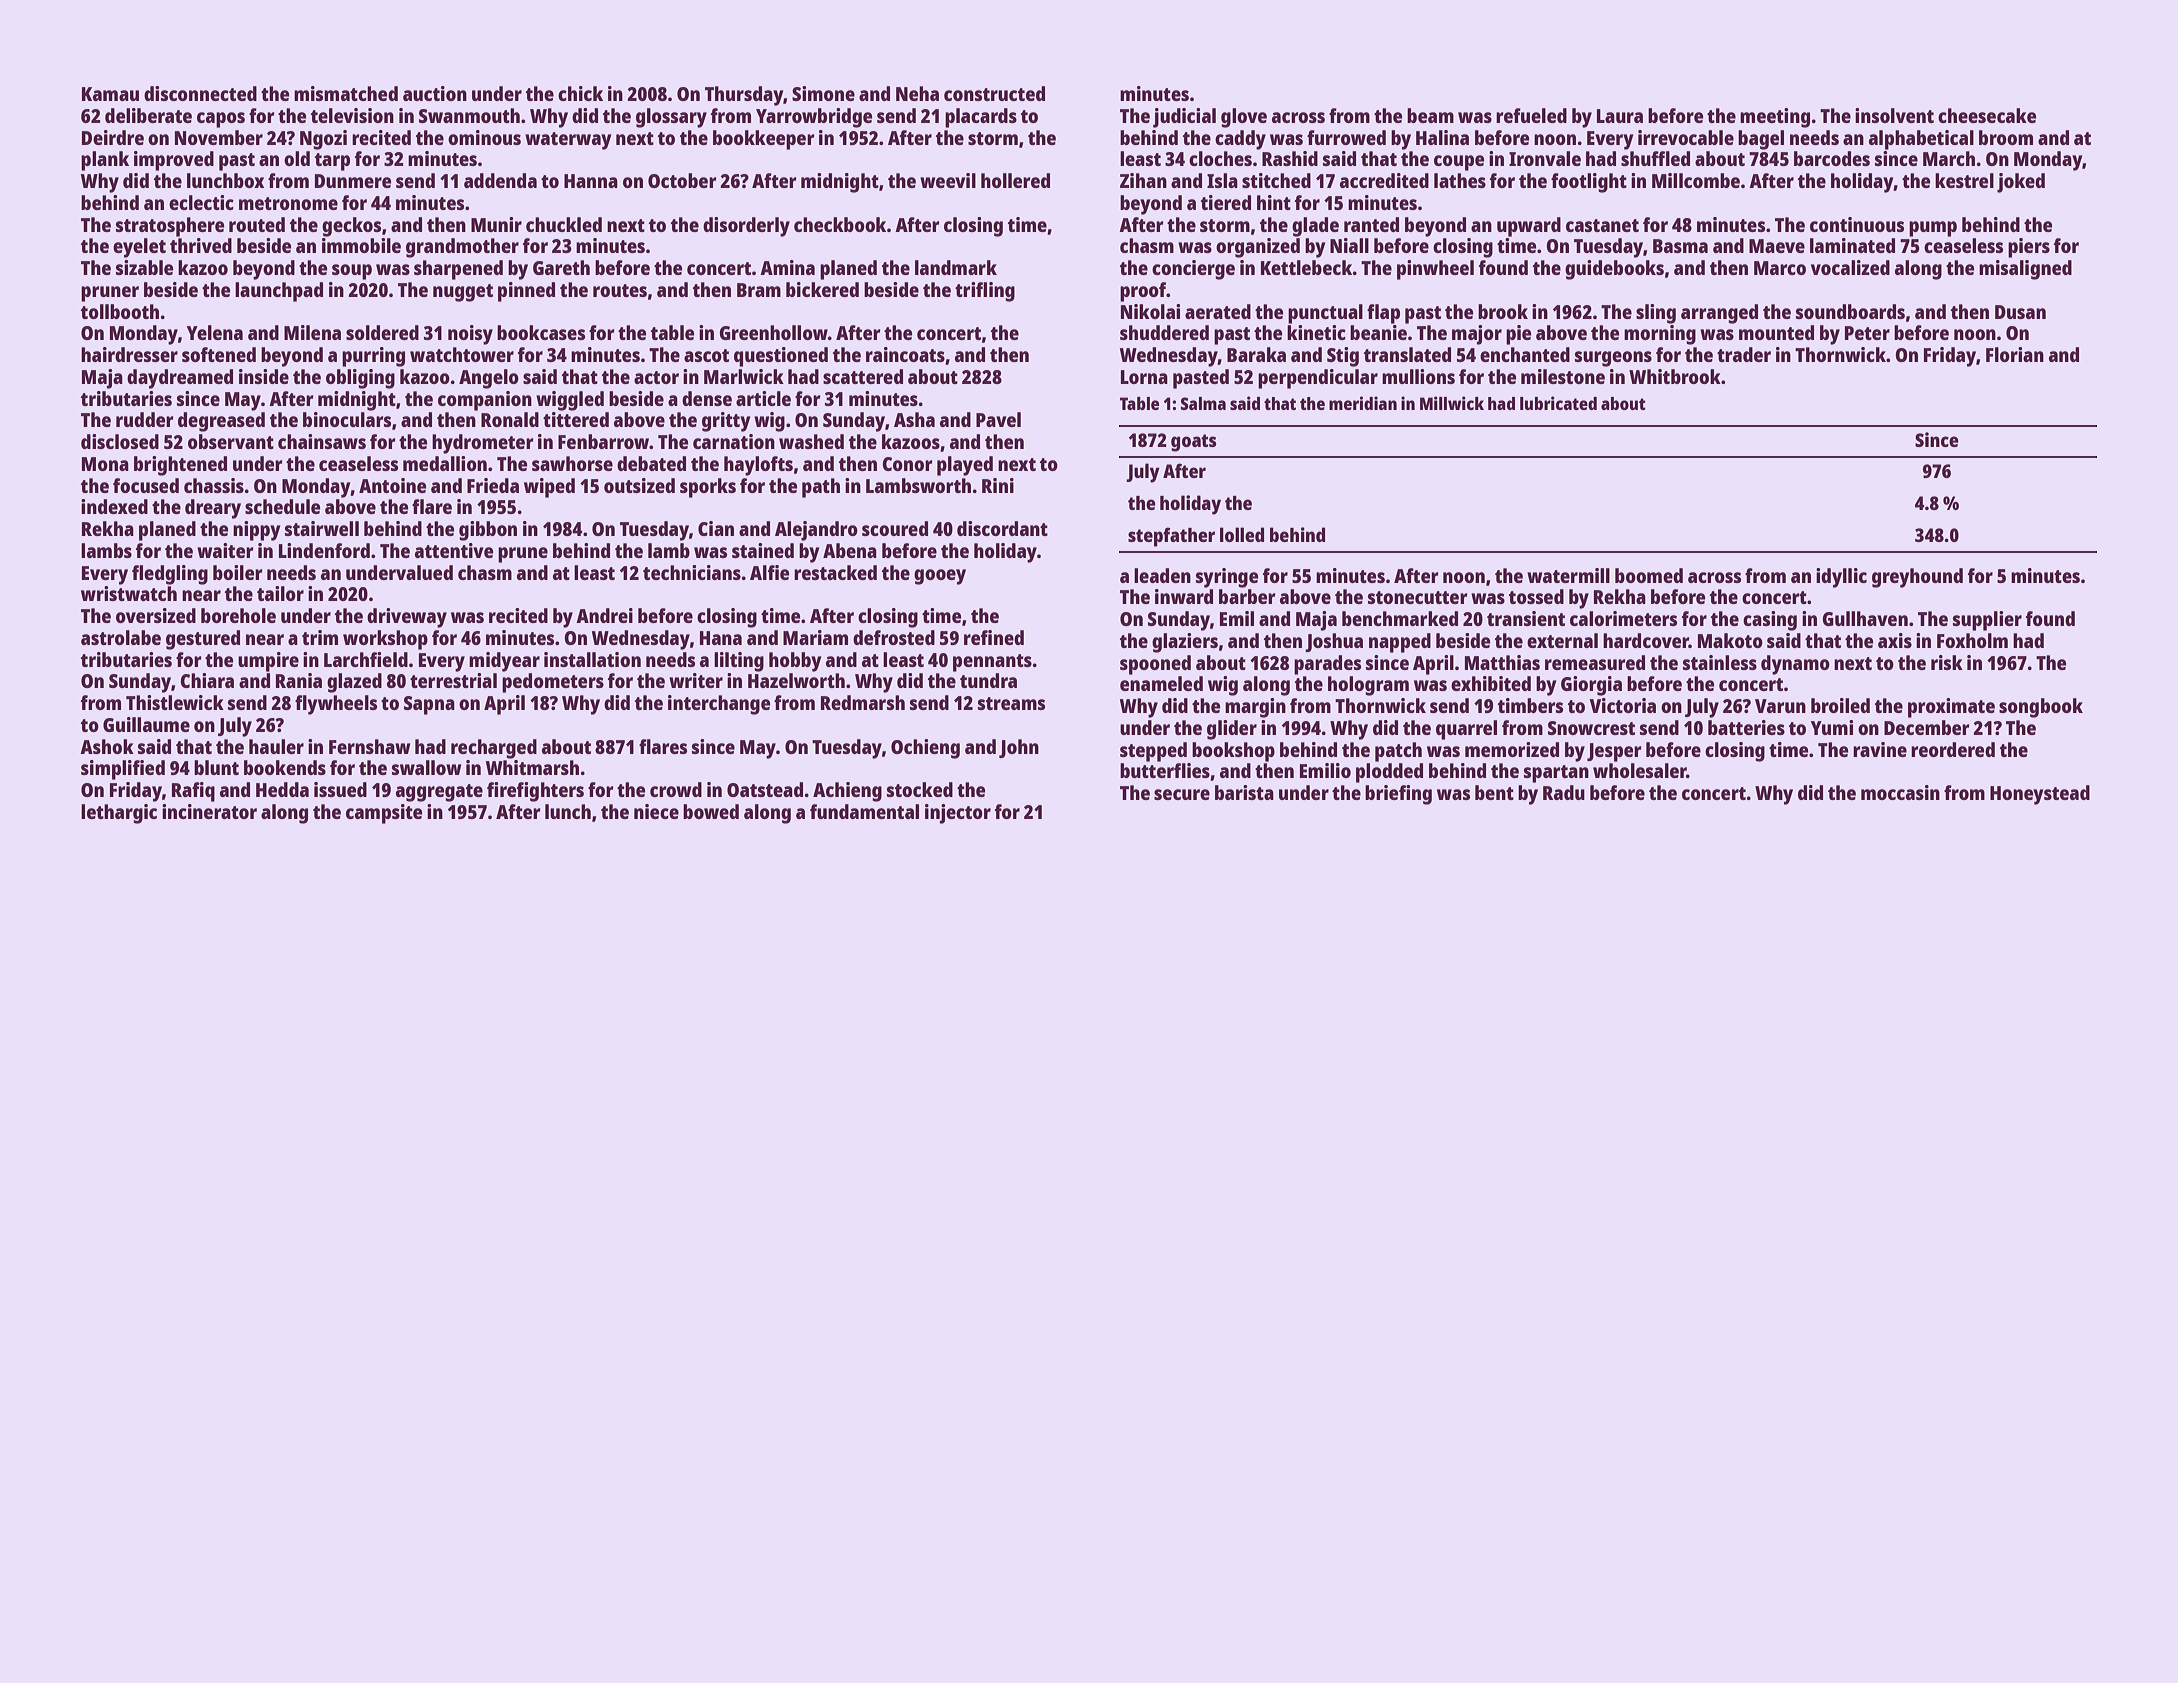 This screenshot has width=2178, height=1683. What do you see at coordinates (170, 575) in the screenshot?
I see `fledgling` at bounding box center [170, 575].
